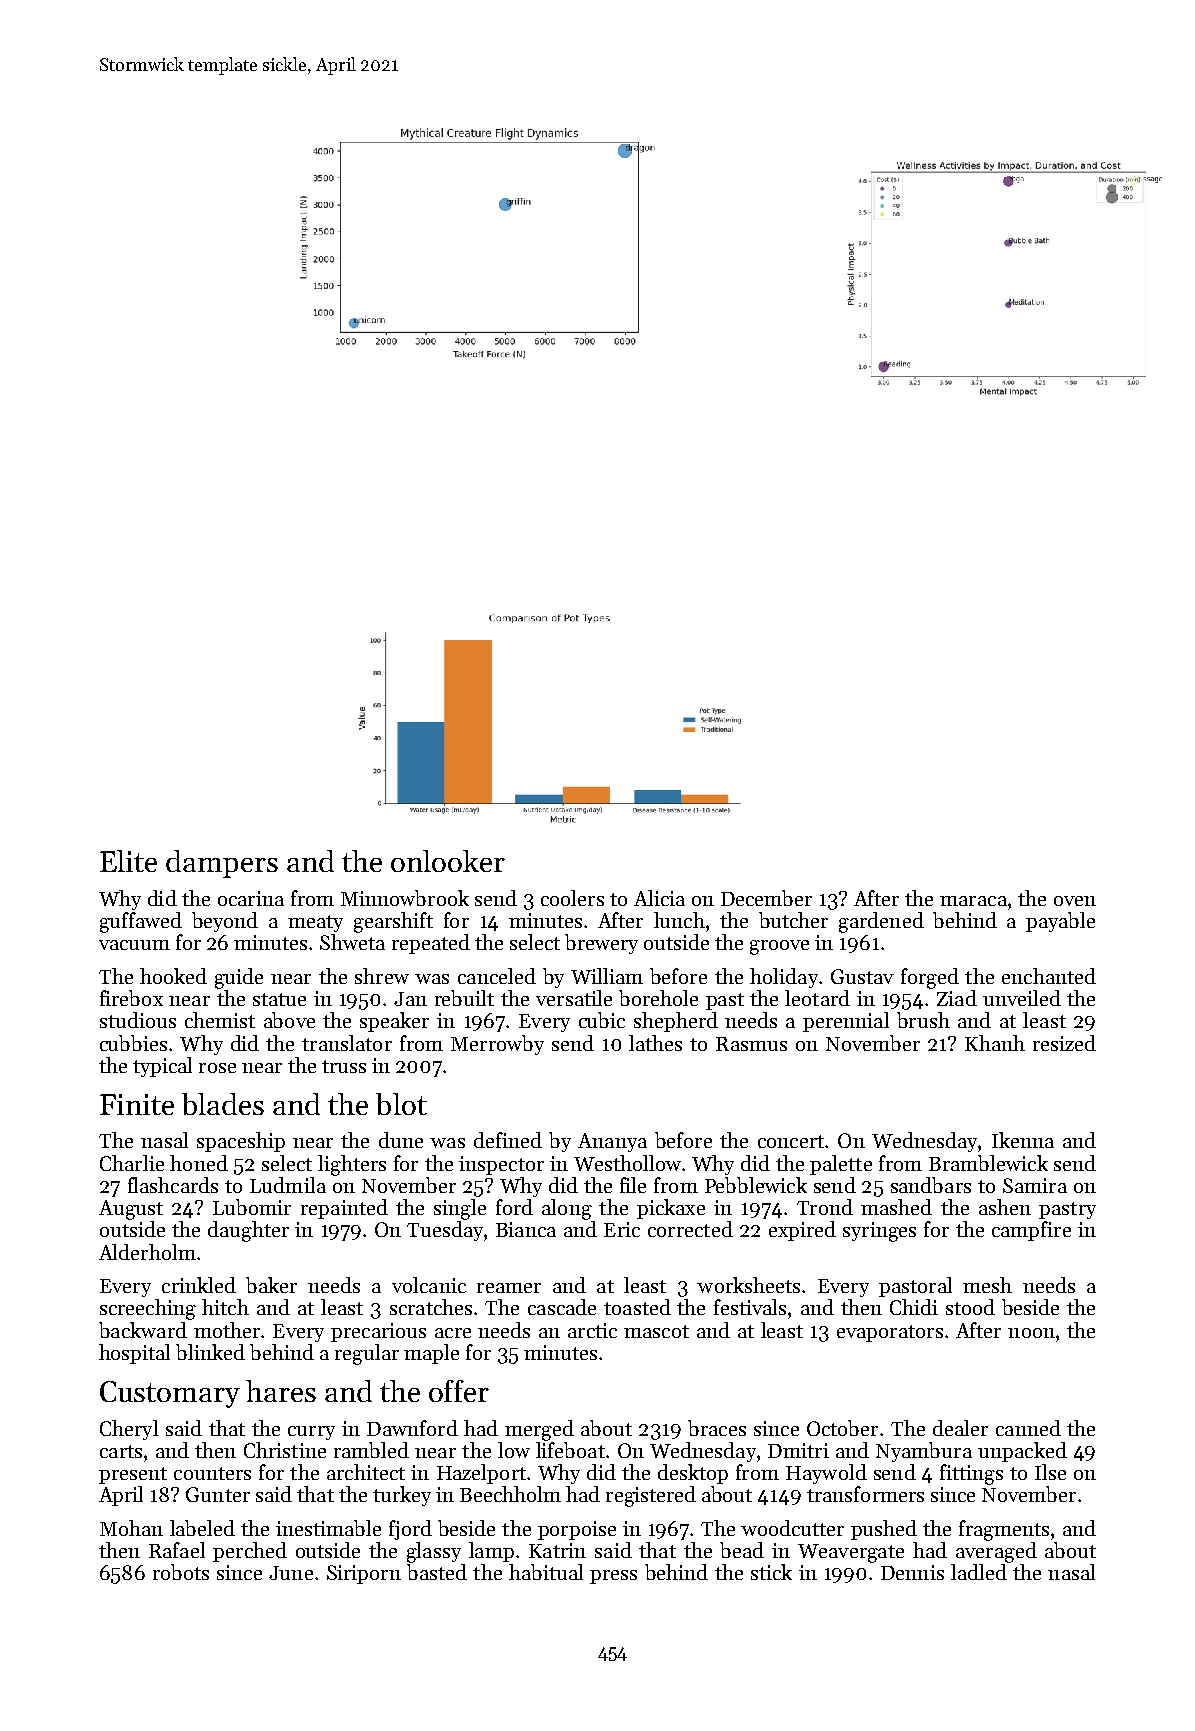  Describe the element at coordinates (971, 1474) in the screenshot. I see `fittings` at that location.
